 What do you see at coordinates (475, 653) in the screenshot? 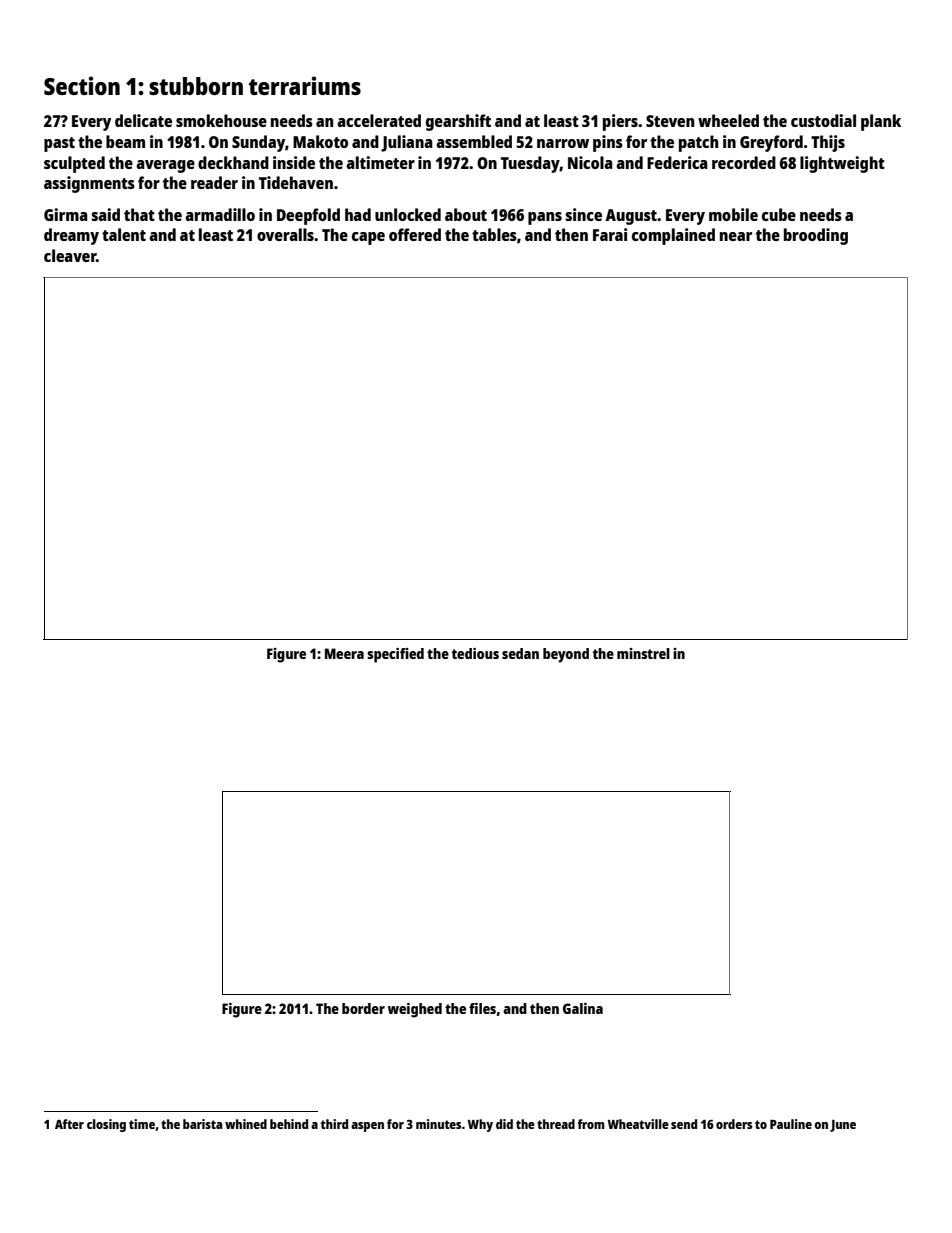
I see `tedious` at bounding box center [475, 653].
